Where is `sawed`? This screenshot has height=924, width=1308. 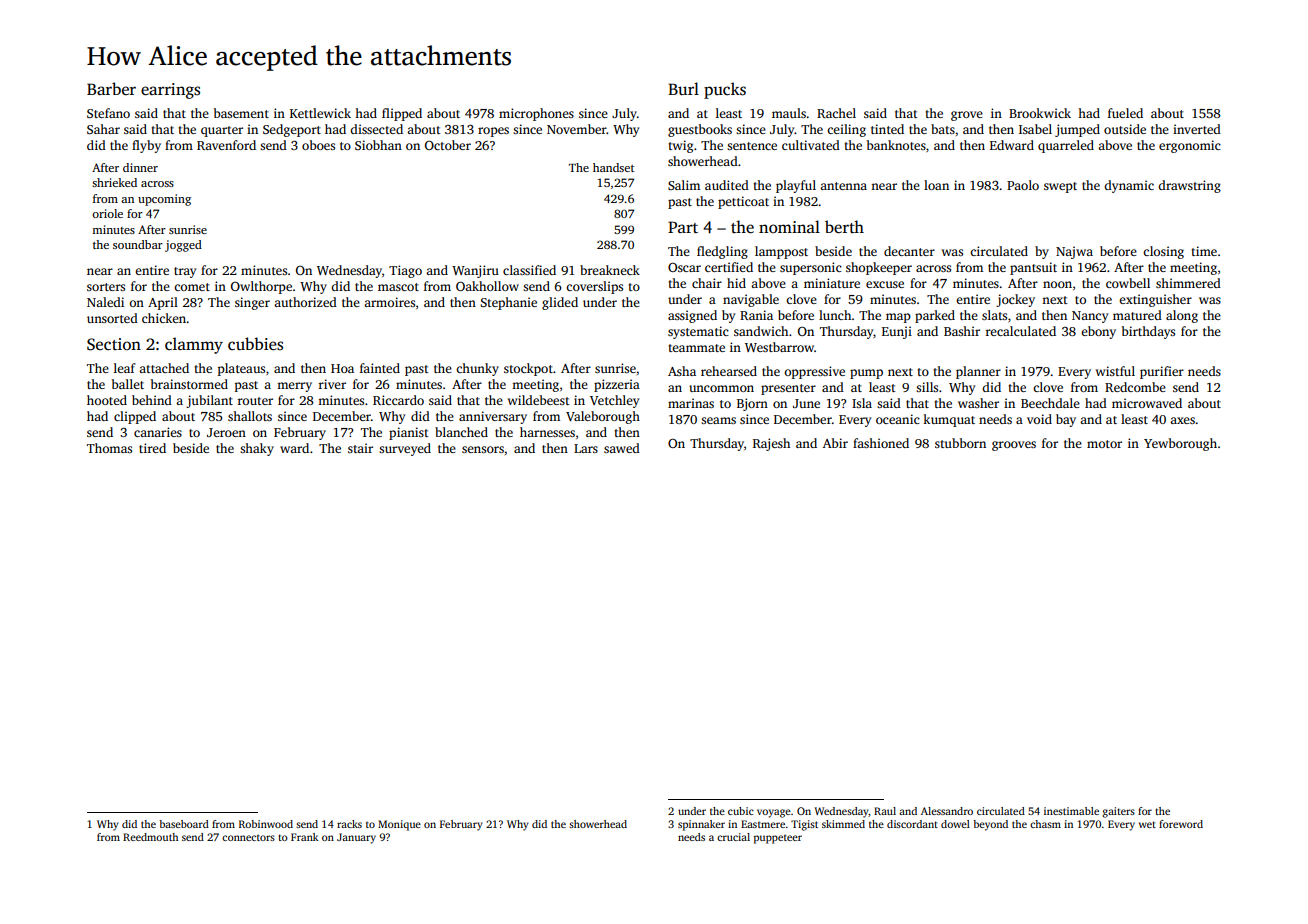 sawed is located at coordinates (622, 448).
